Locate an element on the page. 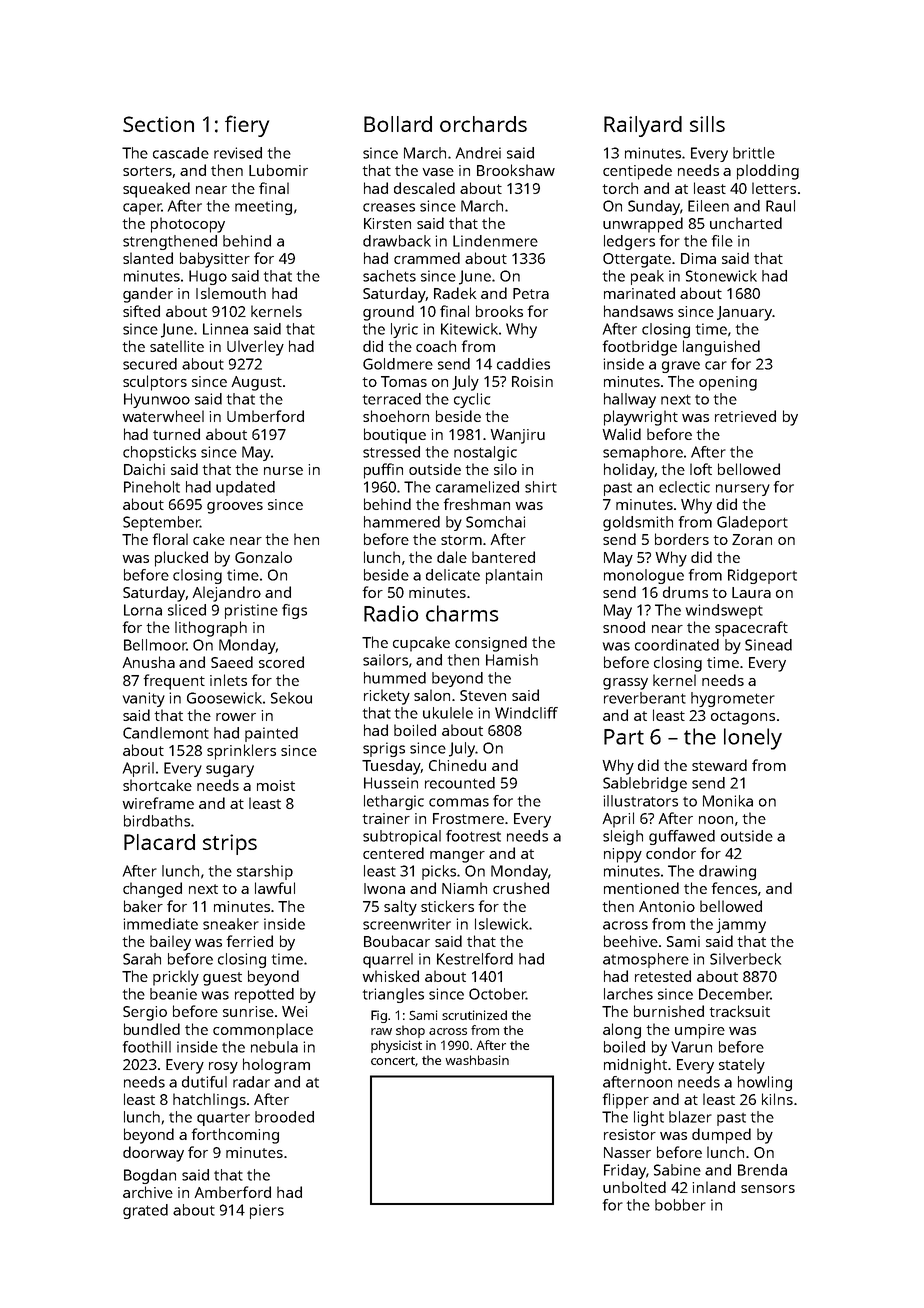 The height and width of the image is (1308, 924). piers is located at coordinates (267, 1211).
